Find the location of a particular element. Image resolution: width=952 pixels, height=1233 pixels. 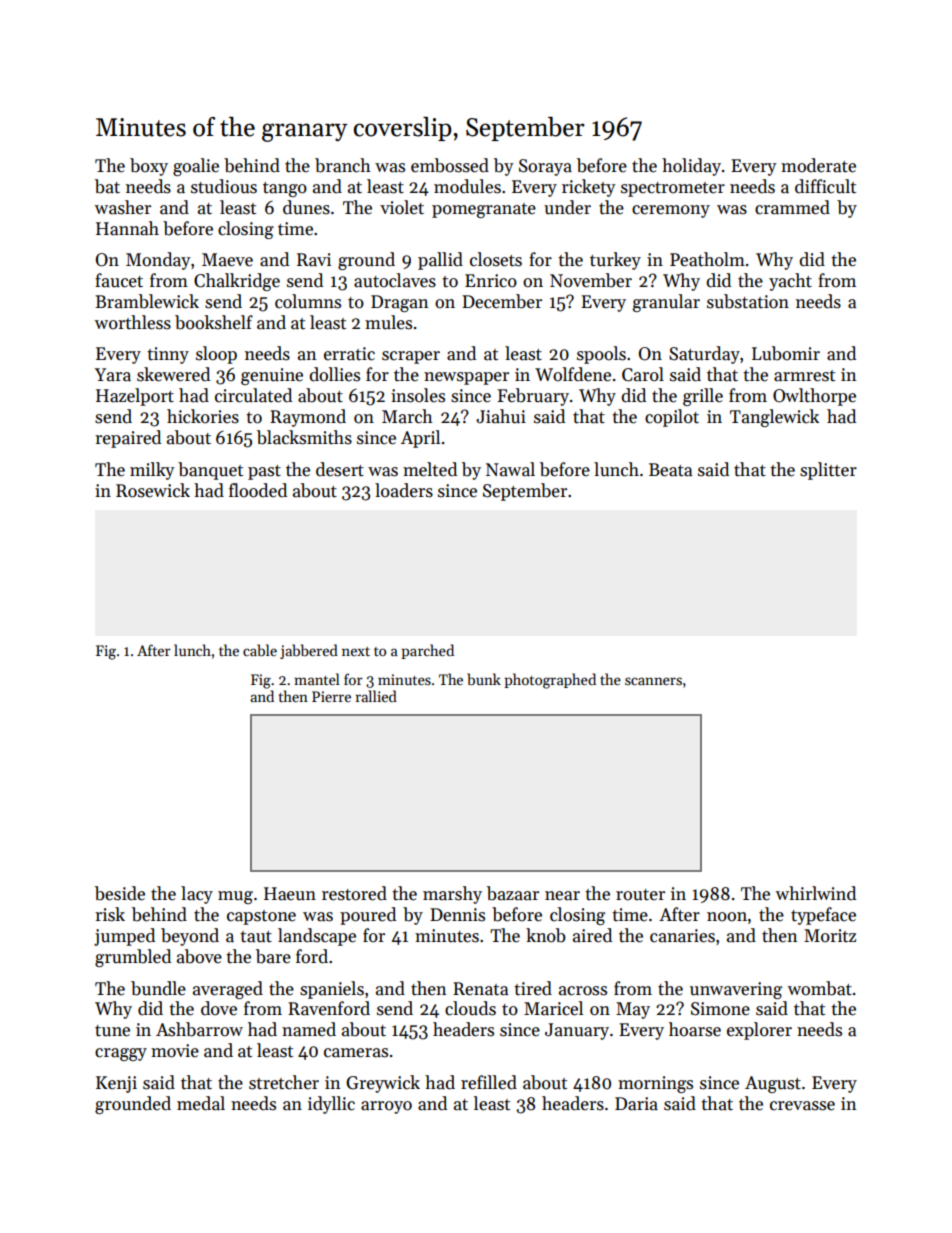

scanners is located at coordinates (653, 681).
